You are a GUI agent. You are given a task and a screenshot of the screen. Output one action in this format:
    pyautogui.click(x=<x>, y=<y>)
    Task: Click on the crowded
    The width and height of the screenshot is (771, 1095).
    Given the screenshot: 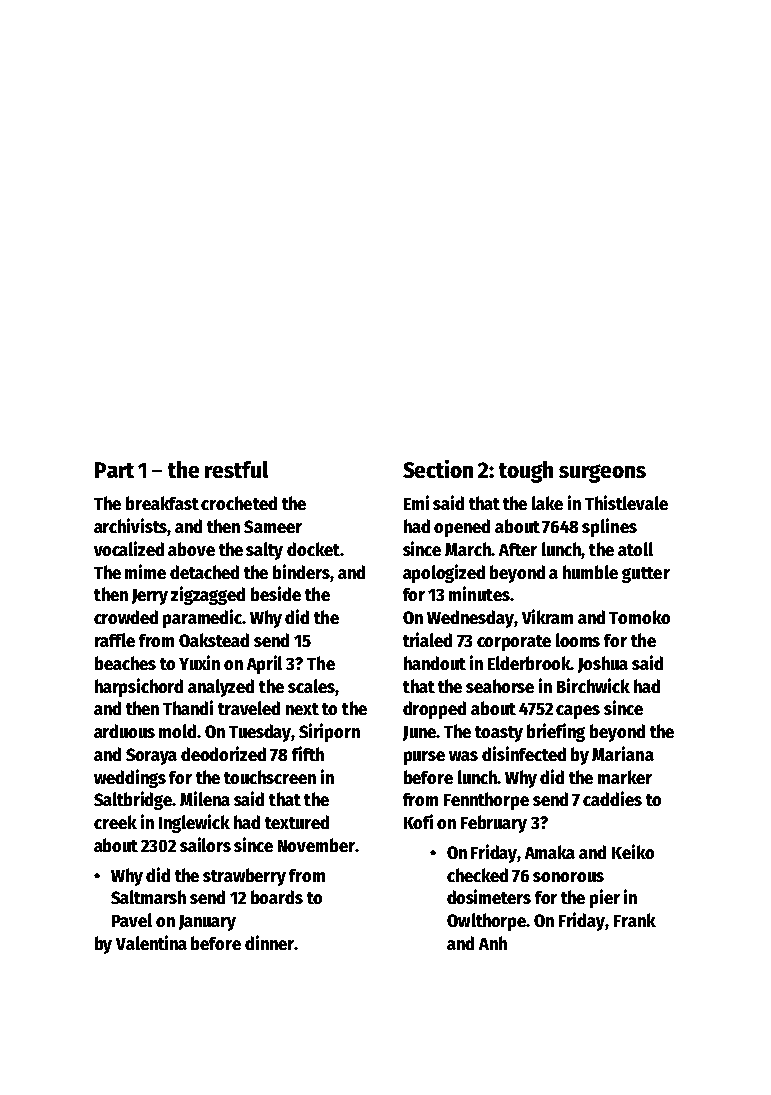 What is the action you would take?
    pyautogui.click(x=126, y=617)
